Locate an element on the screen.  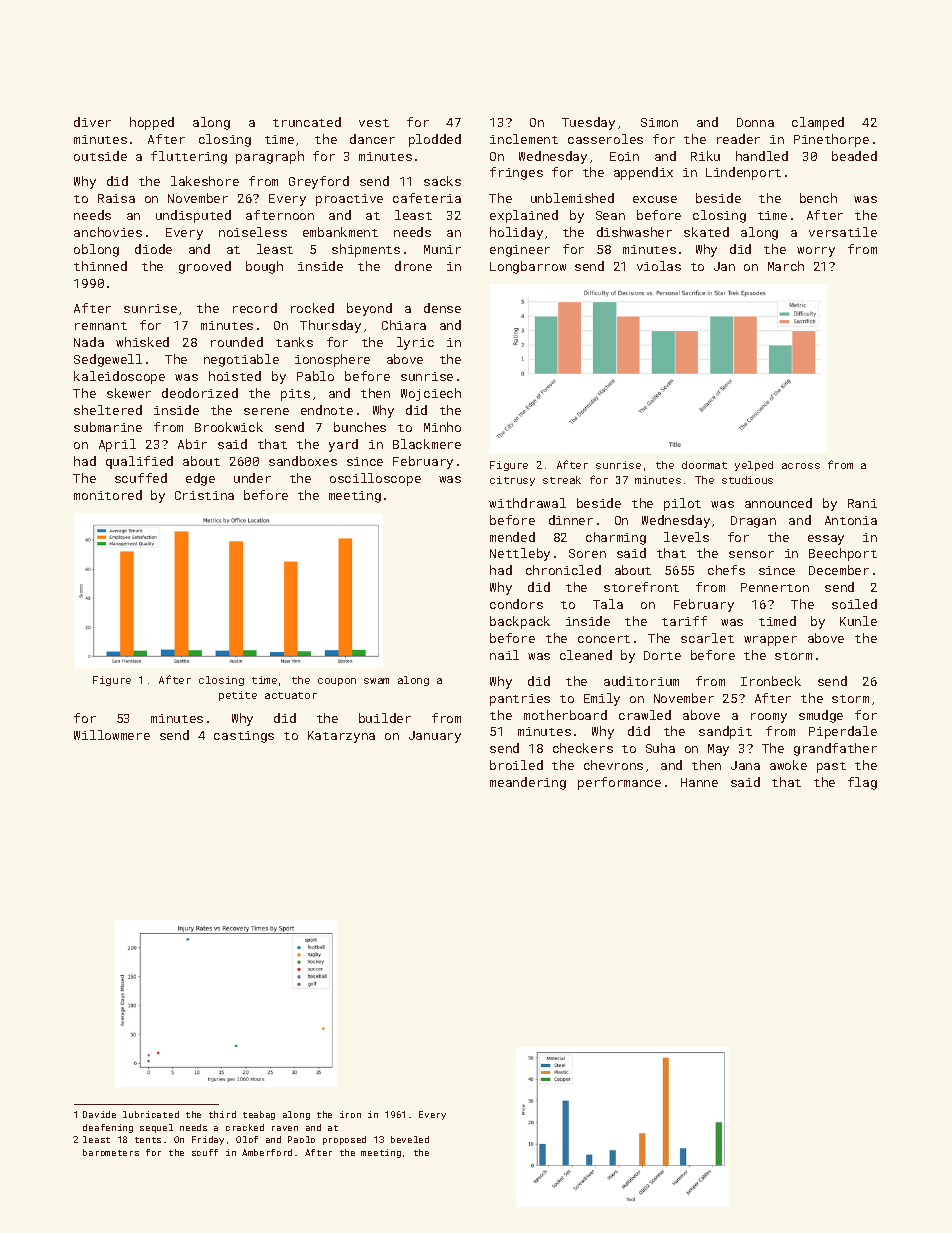
Piperdale is located at coordinates (843, 732).
